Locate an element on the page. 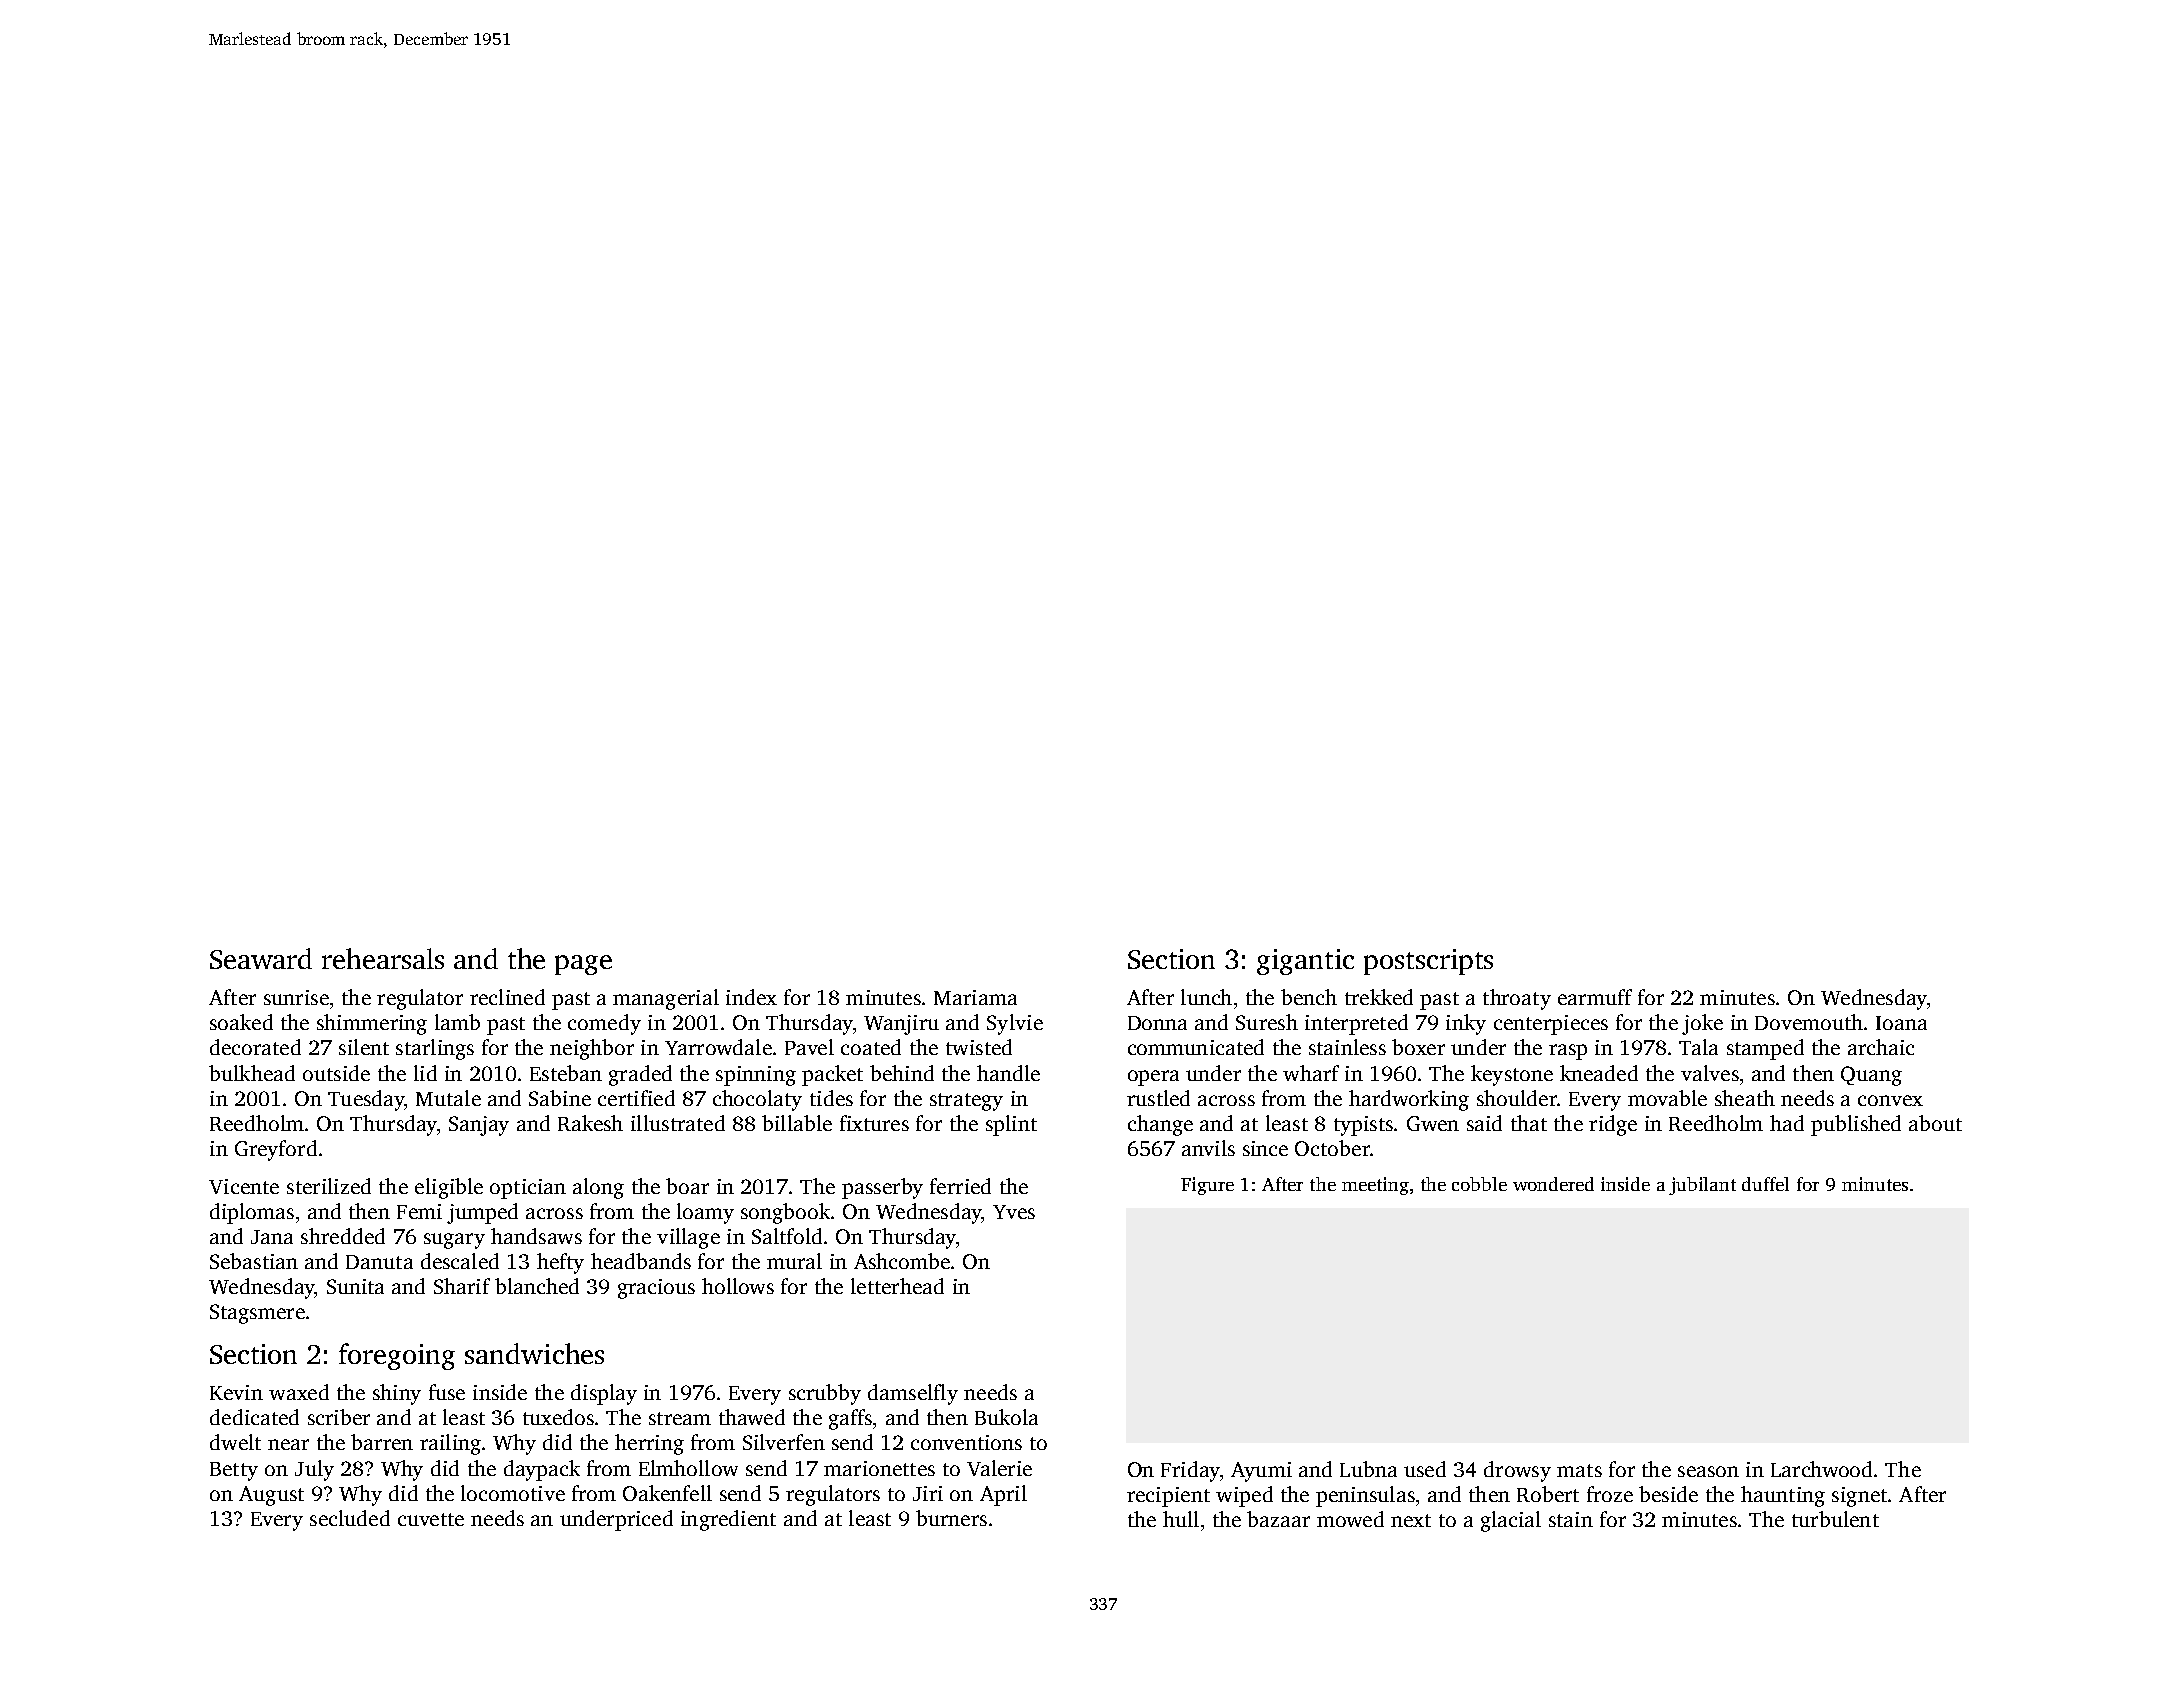 The width and height of the image is (2178, 1683). Betty is located at coordinates (234, 1471).
